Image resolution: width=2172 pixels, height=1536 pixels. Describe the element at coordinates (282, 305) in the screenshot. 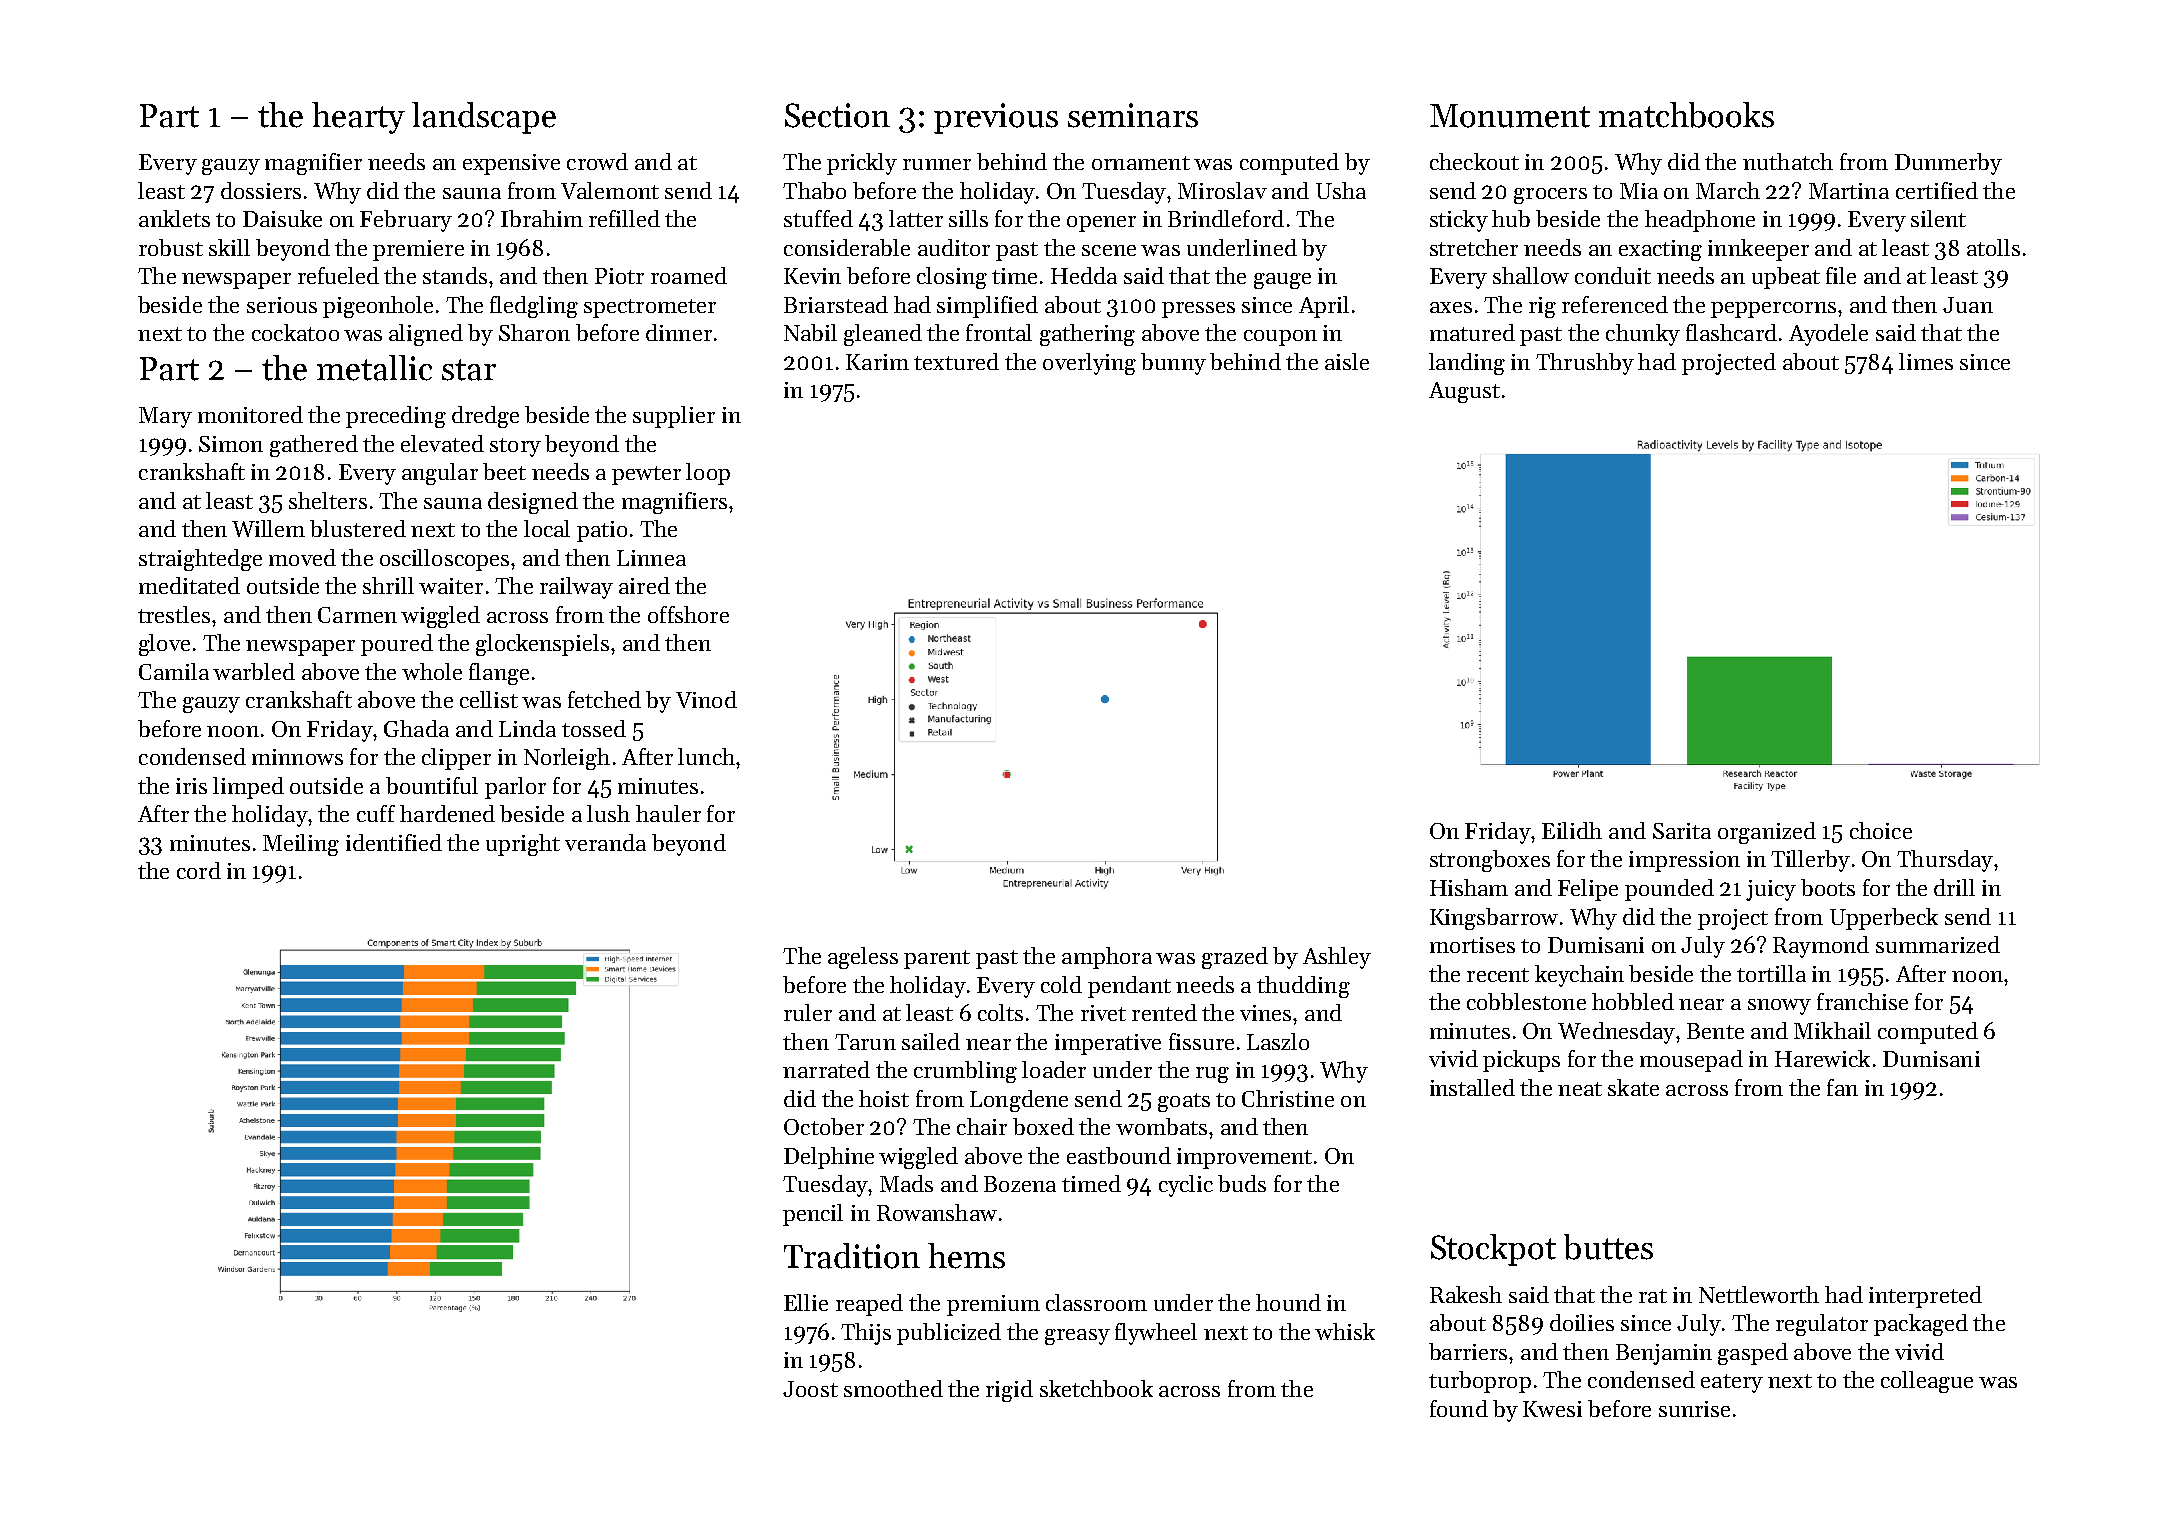

I see `serious` at that location.
